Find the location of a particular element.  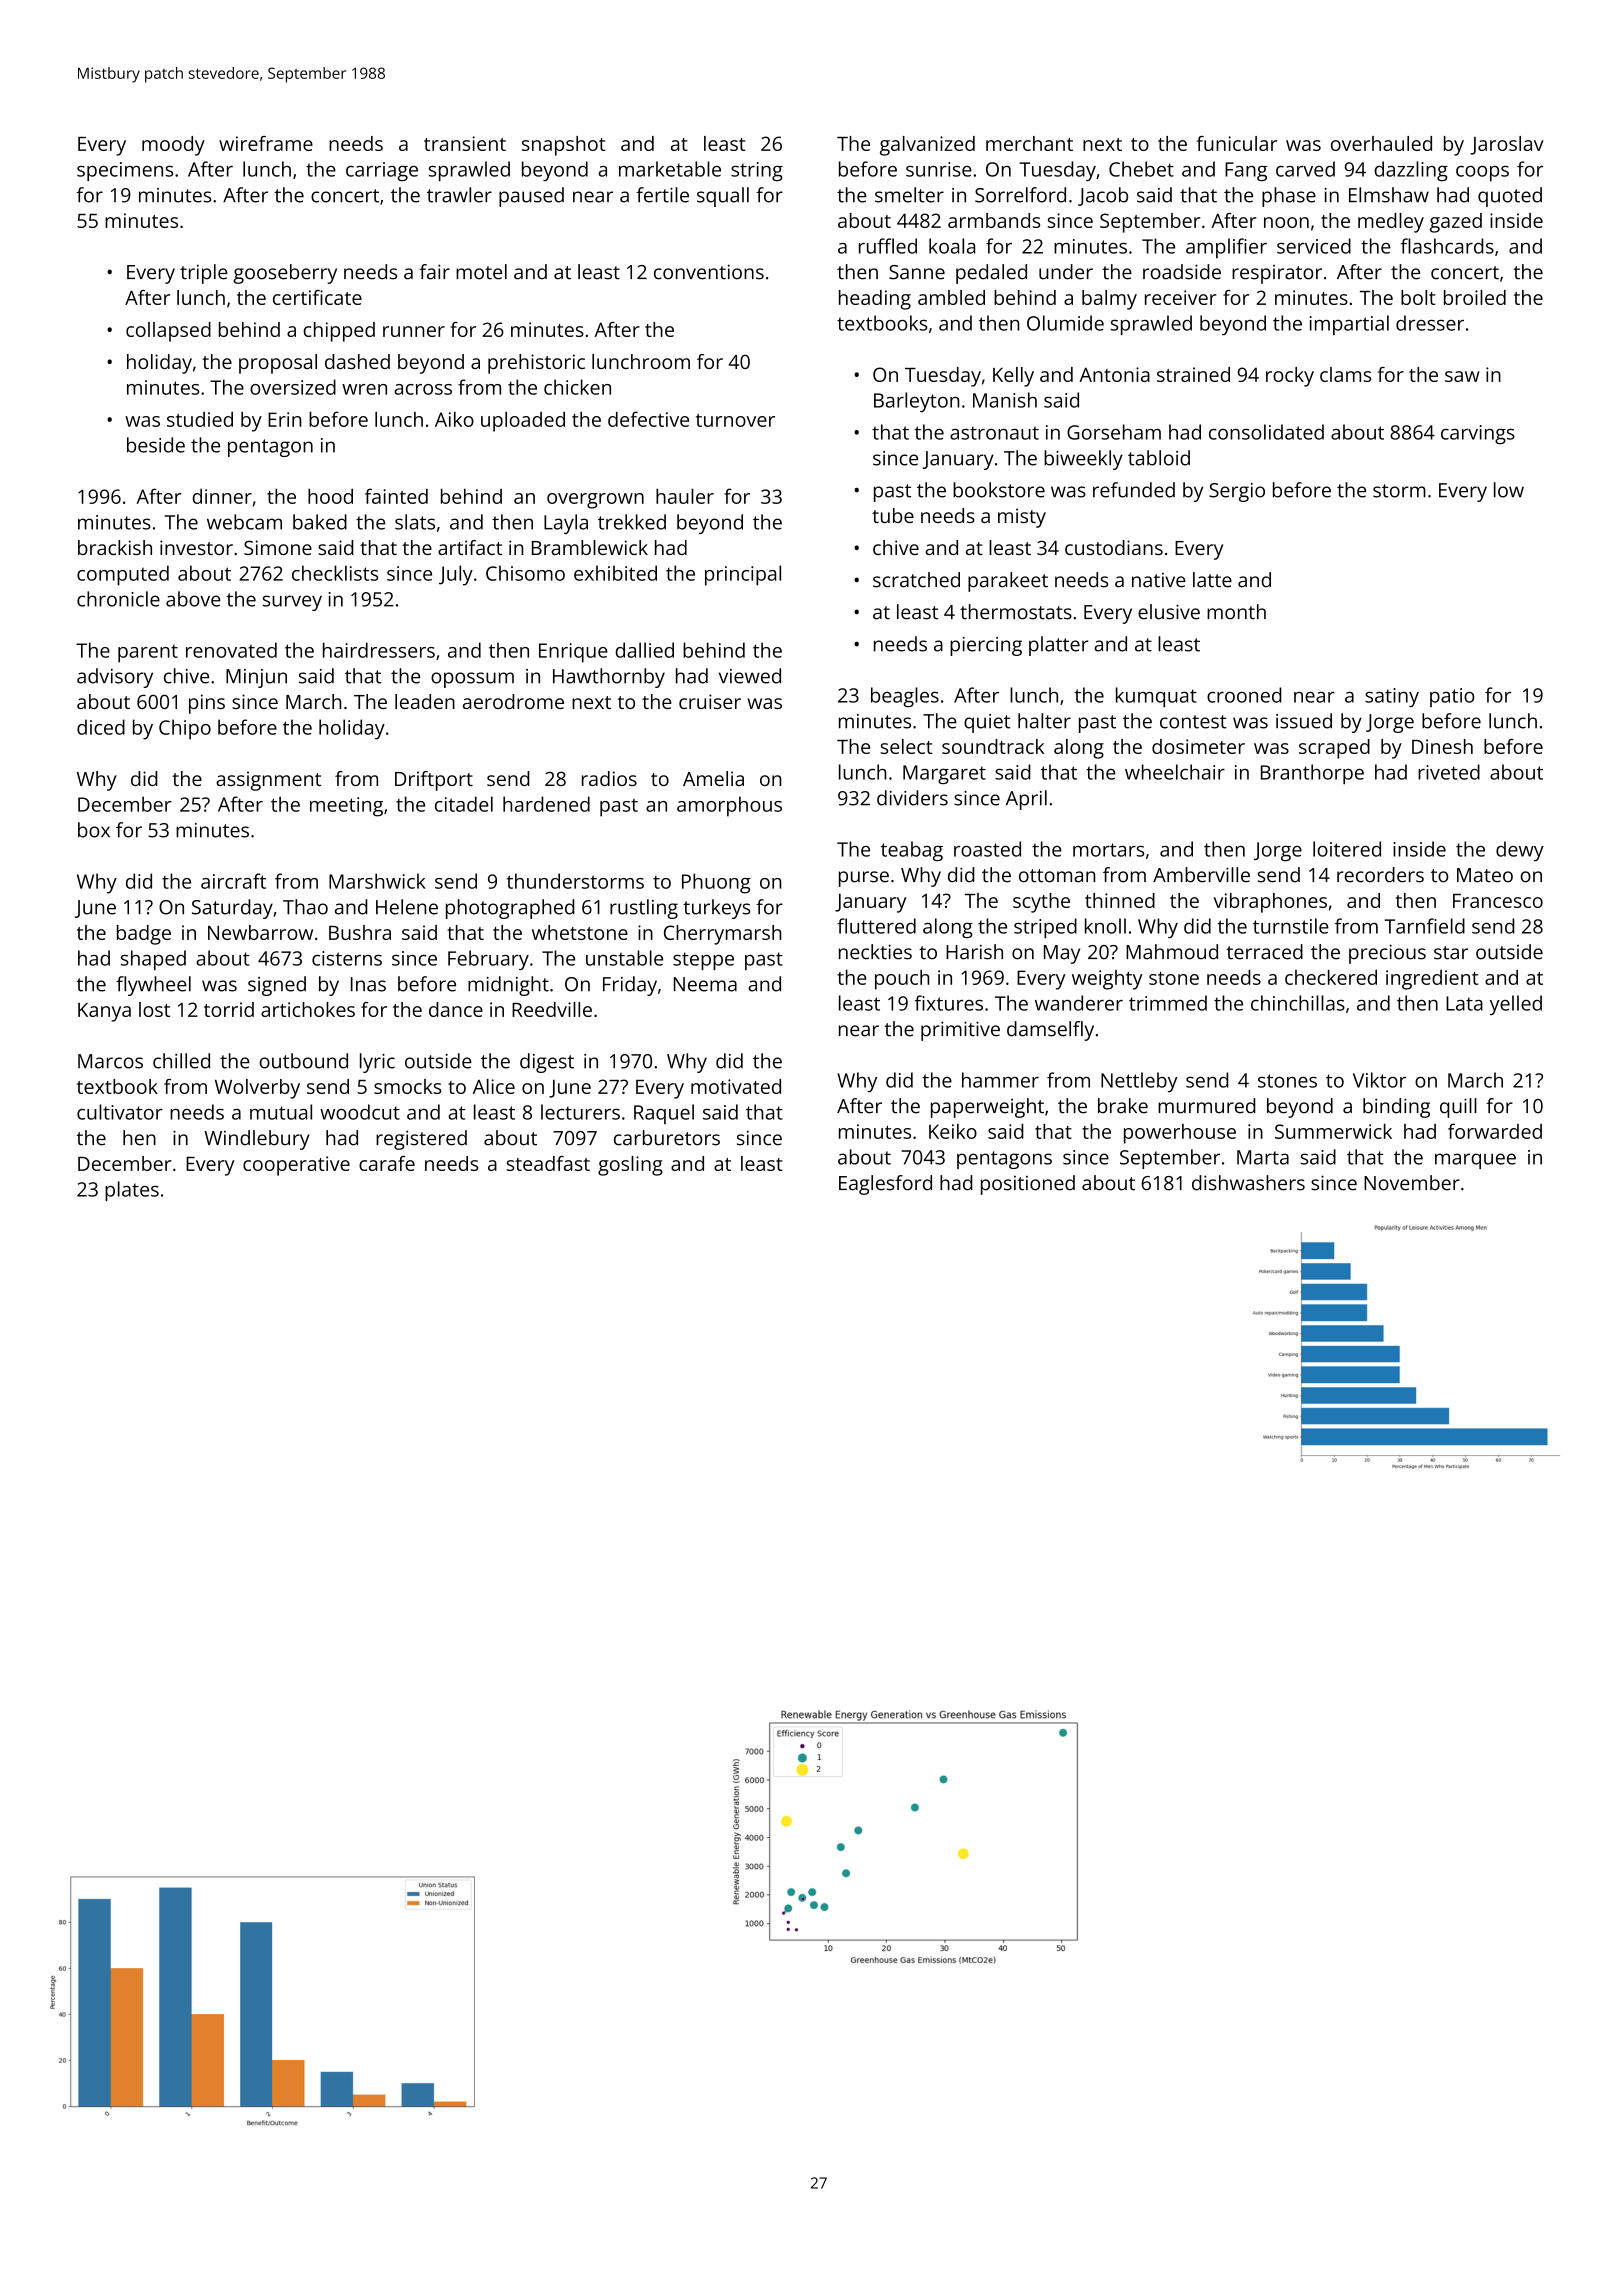

Amelia is located at coordinates (713, 778).
